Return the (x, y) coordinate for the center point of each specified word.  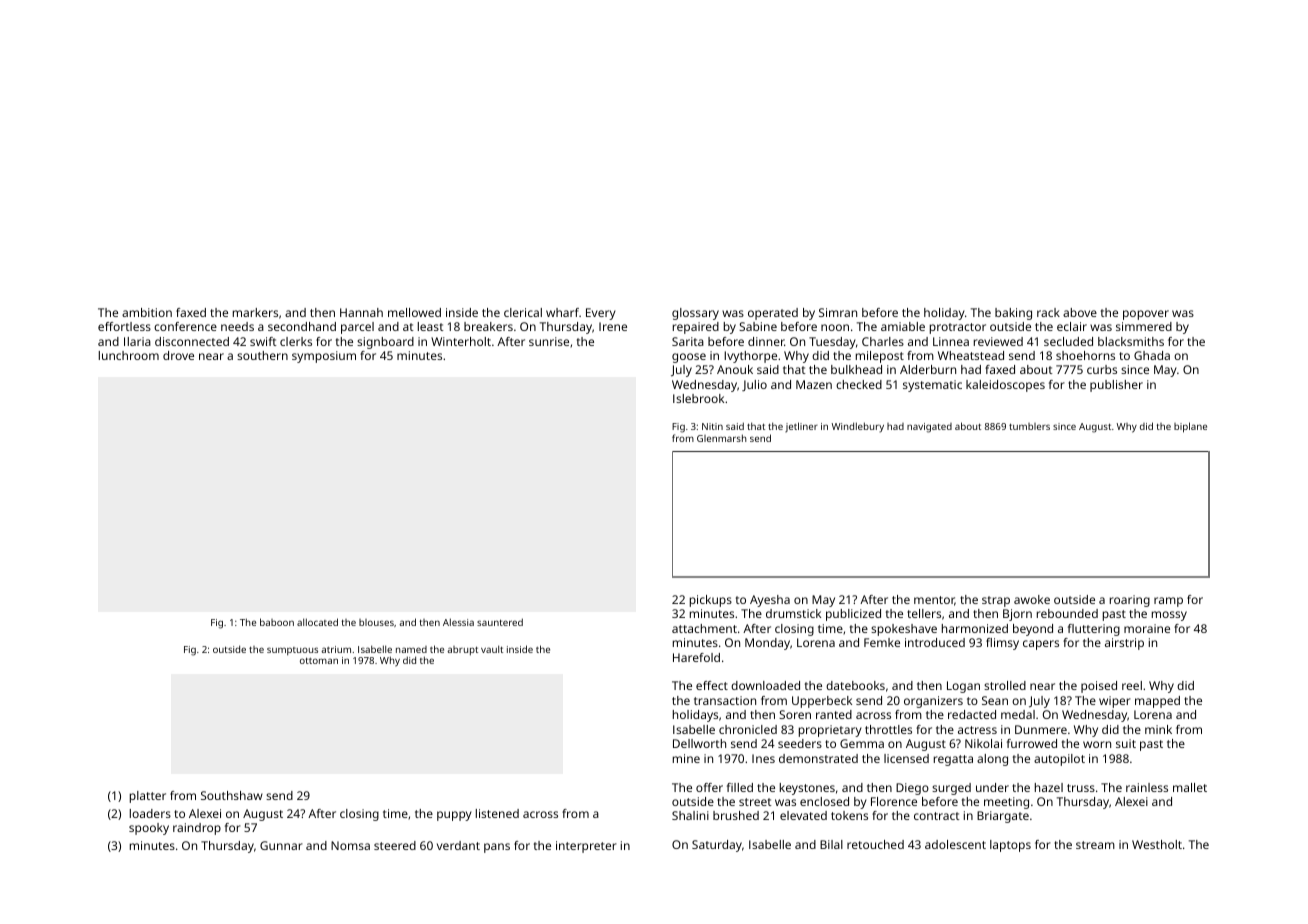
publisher (1116, 386)
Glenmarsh (722, 438)
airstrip (1124, 644)
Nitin (712, 426)
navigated (929, 428)
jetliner (801, 427)
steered (395, 845)
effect (712, 685)
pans (497, 848)
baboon (277, 622)
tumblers (1029, 426)
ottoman (319, 661)
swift (263, 341)
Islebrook (698, 398)
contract (937, 816)
